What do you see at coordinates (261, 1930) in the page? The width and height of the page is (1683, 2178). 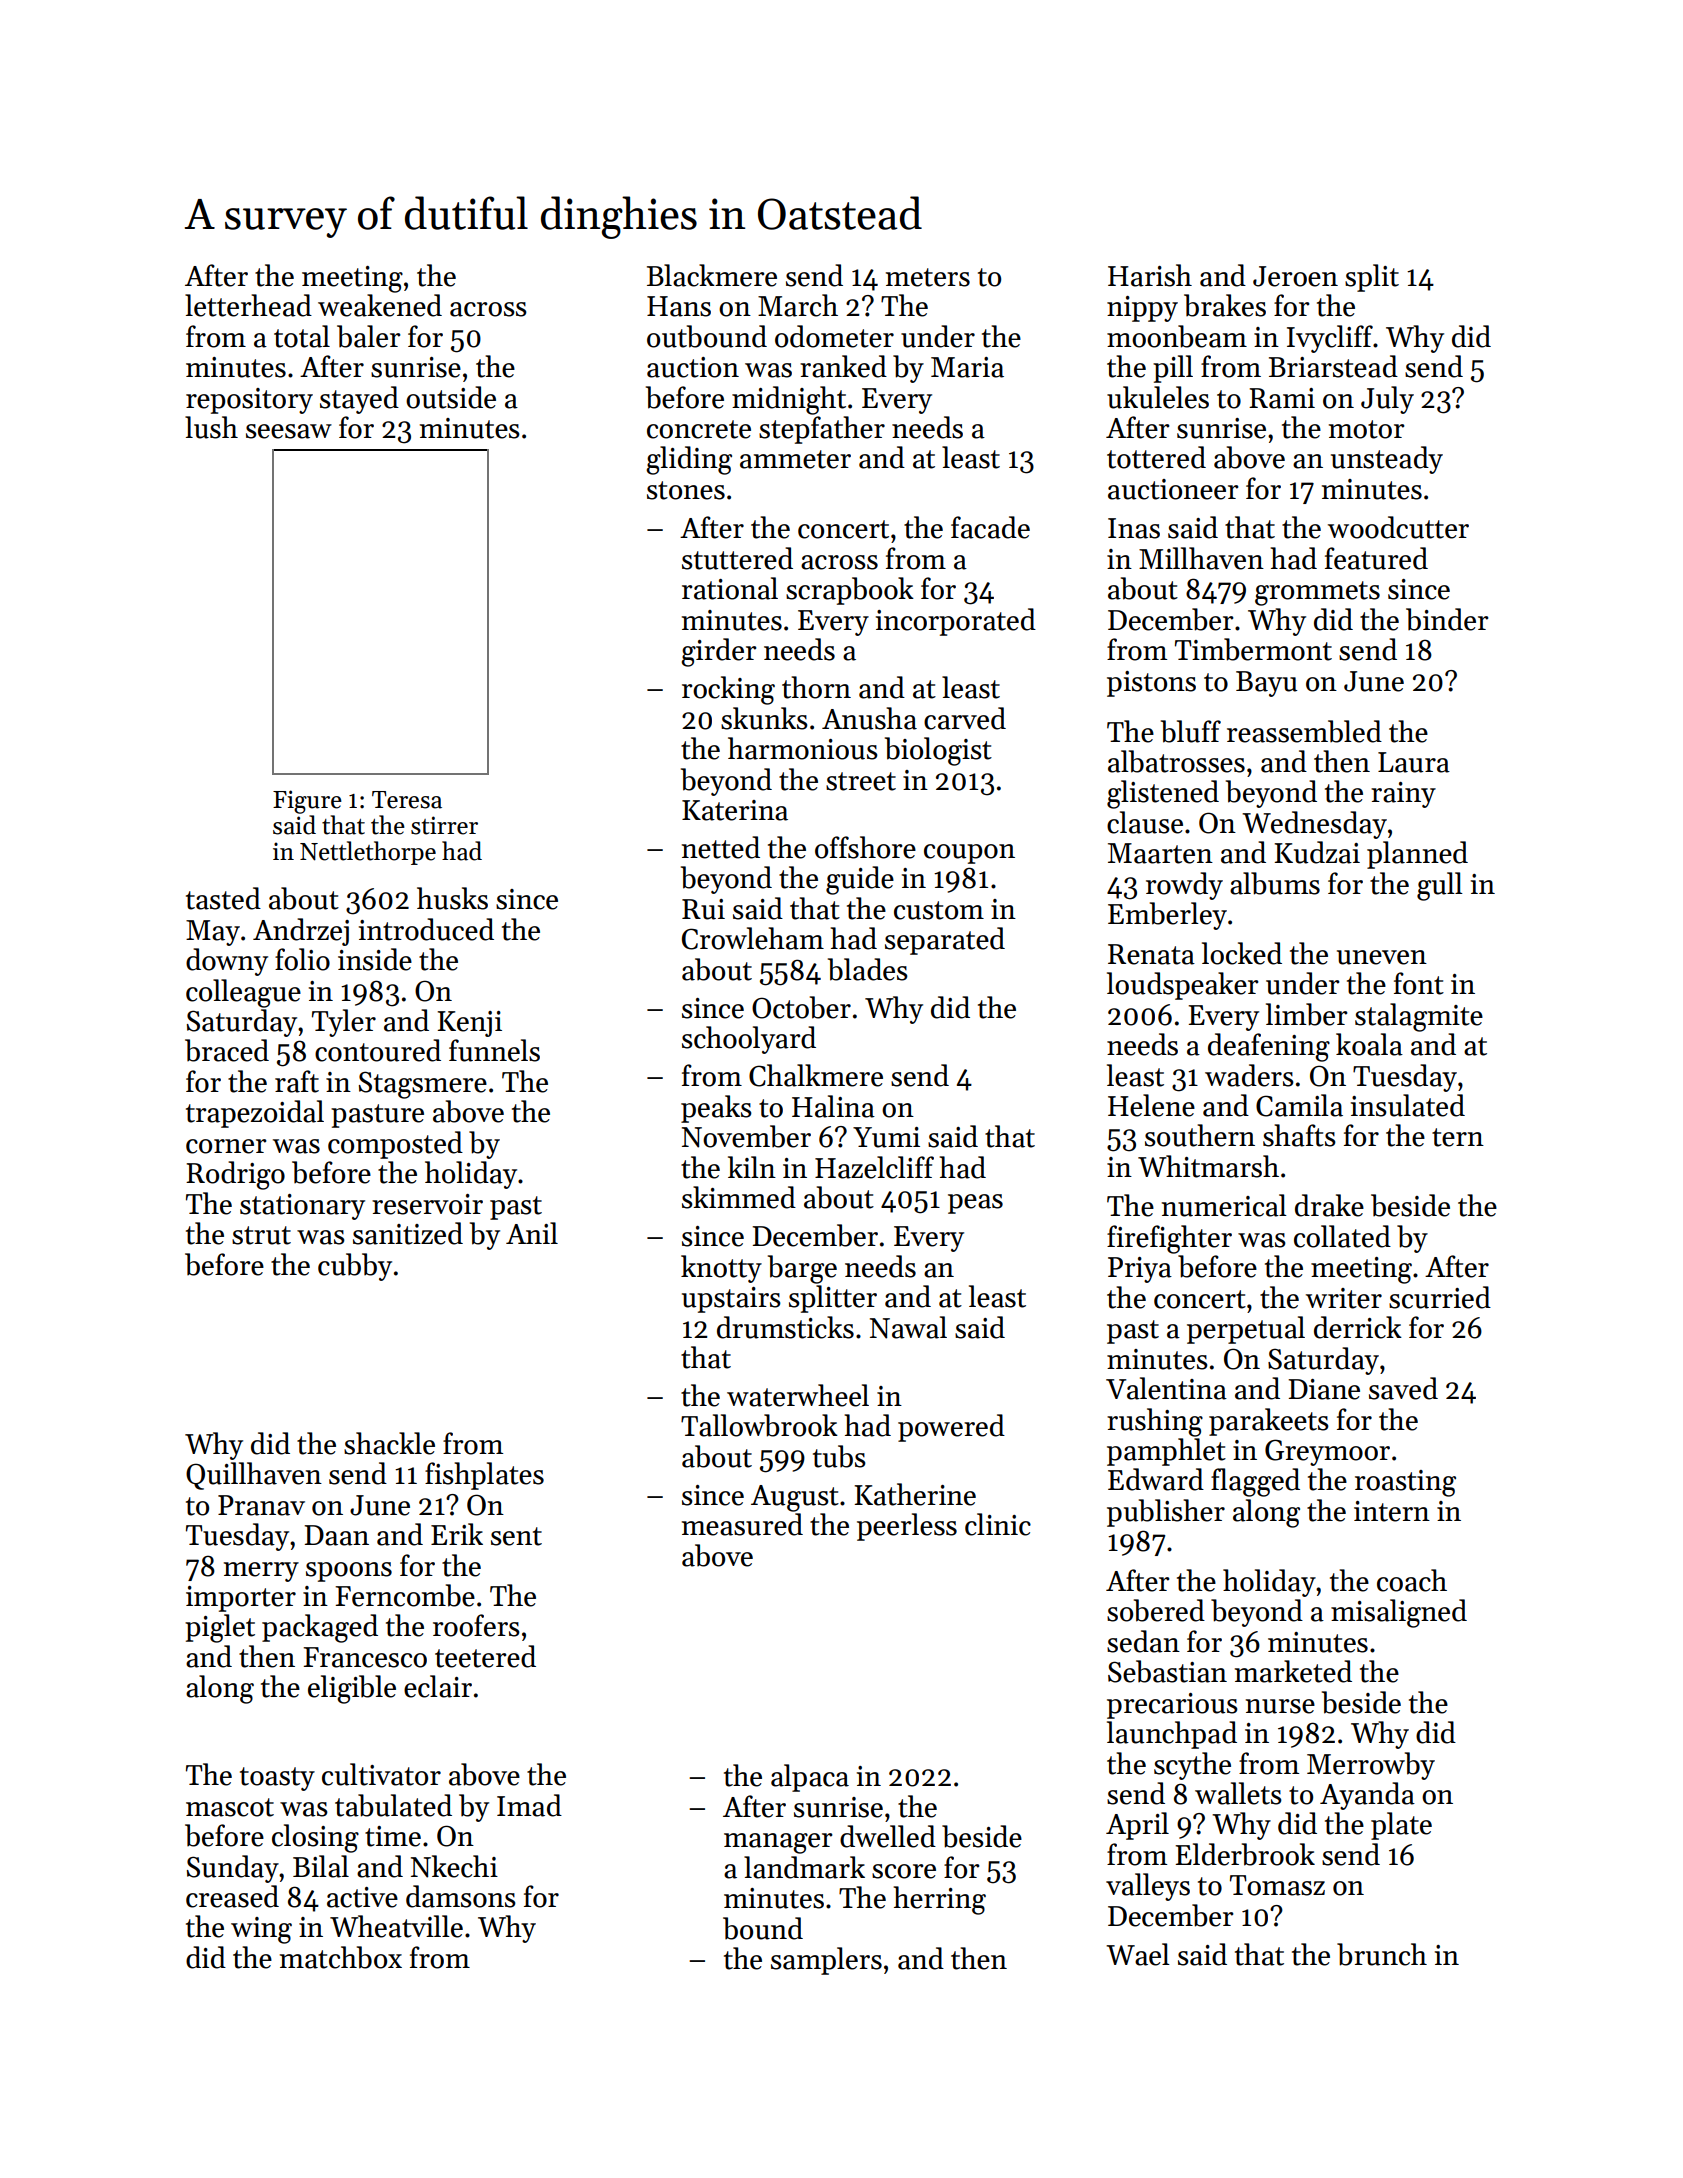 I see `wing` at bounding box center [261, 1930].
